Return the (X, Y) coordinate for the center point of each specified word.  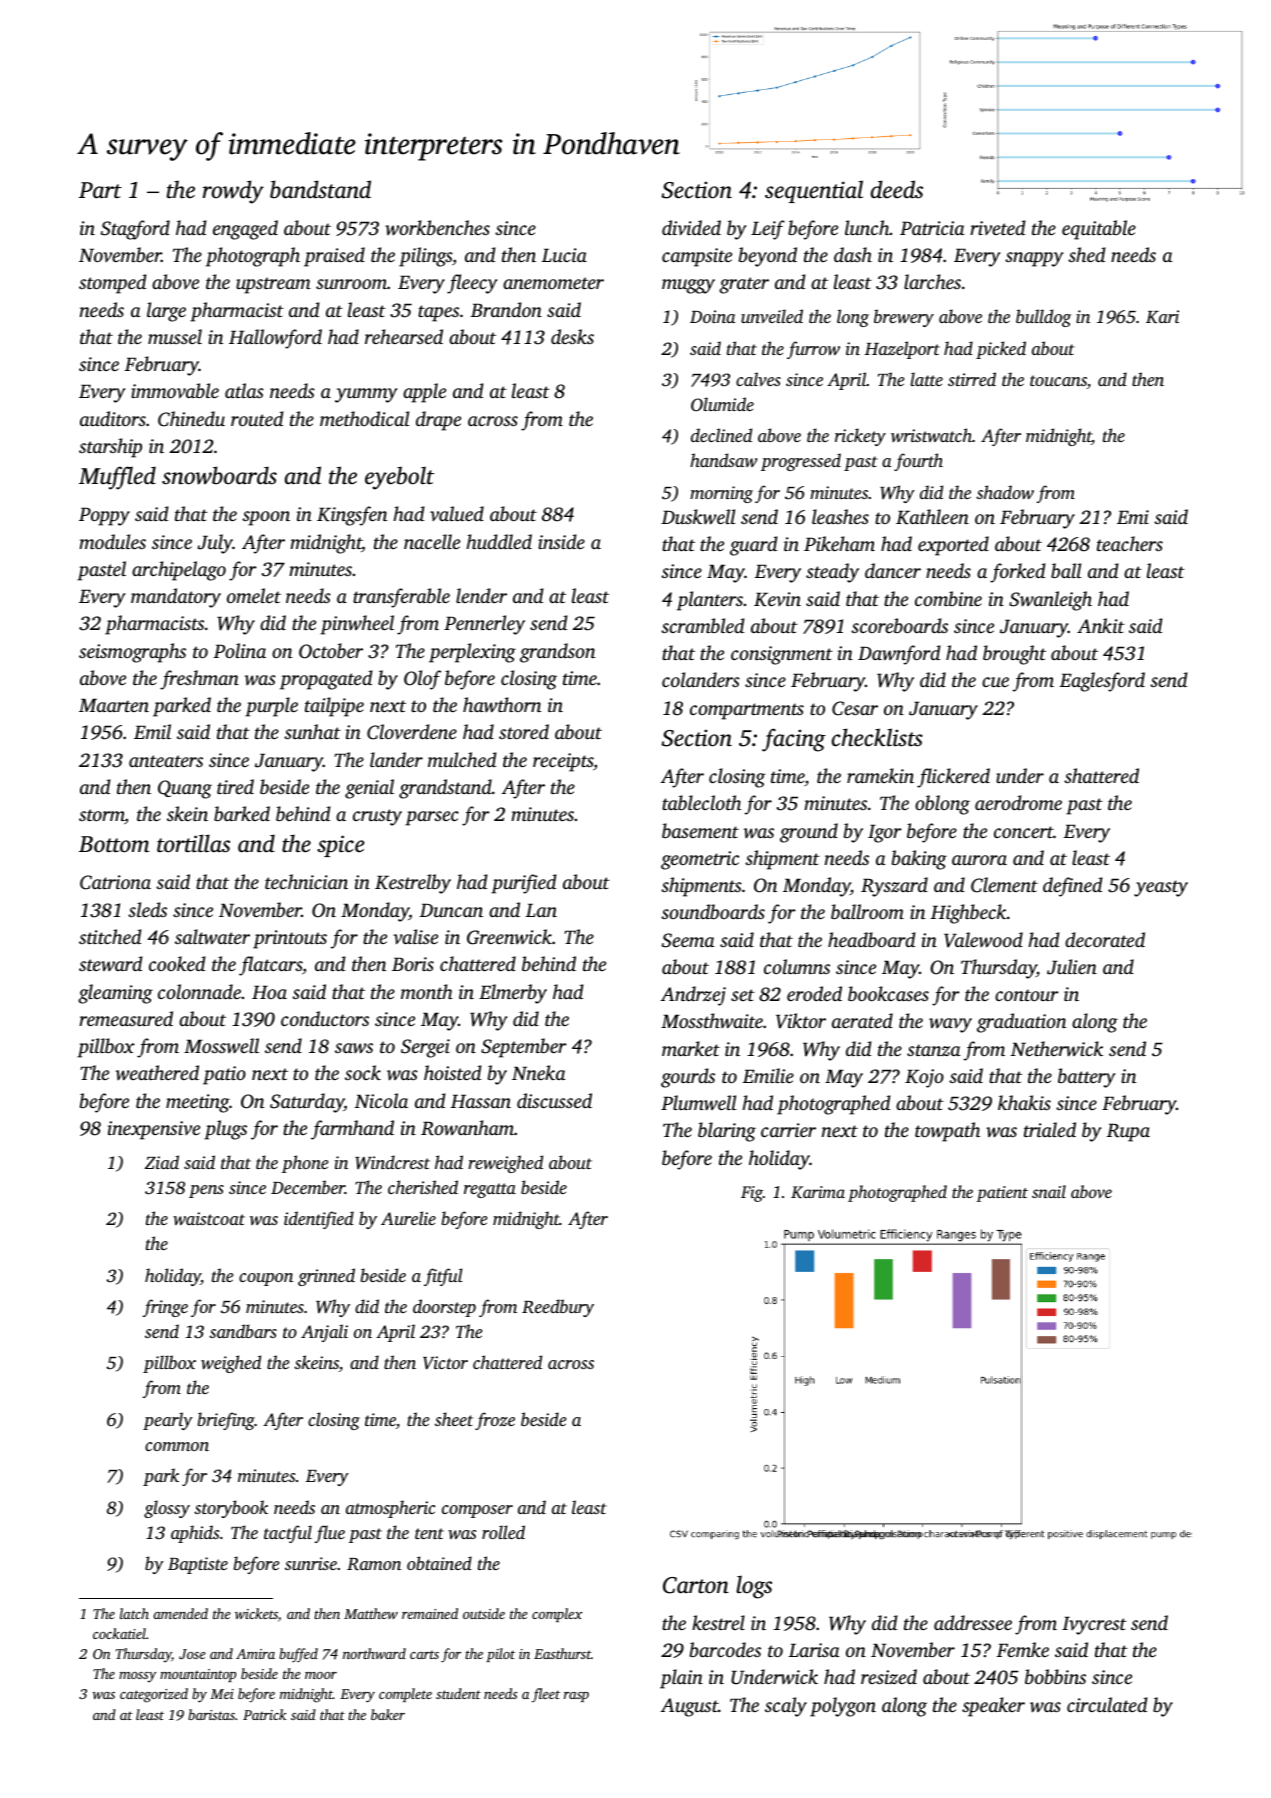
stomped (113, 284)
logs (754, 1587)
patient (1002, 1194)
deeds (897, 189)
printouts (290, 939)
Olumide (722, 404)
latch (134, 1613)
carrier (788, 1130)
